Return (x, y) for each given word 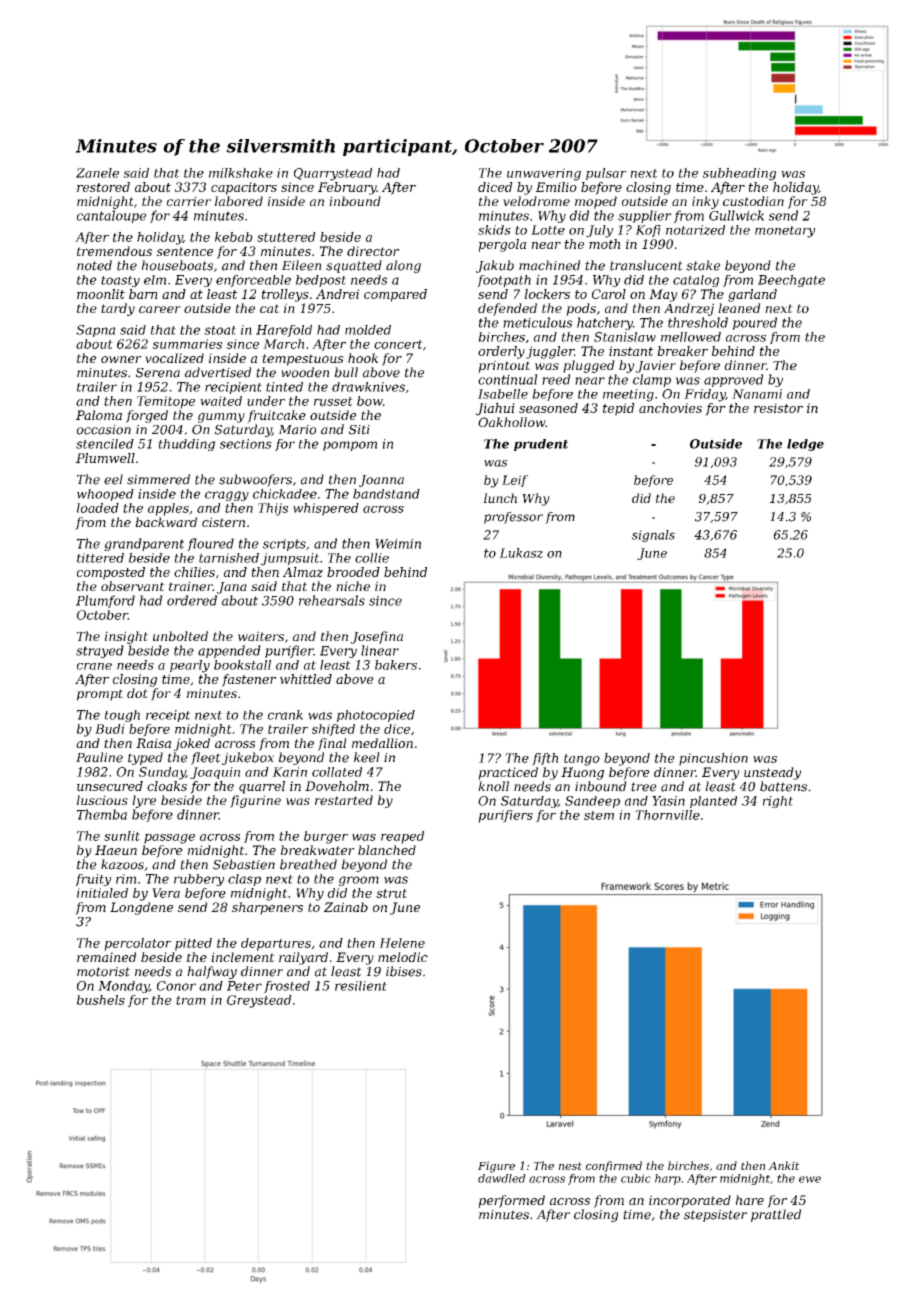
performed (511, 1201)
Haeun (116, 850)
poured (755, 323)
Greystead (259, 1001)
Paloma (99, 415)
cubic (636, 1178)
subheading (739, 174)
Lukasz (521, 553)
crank (285, 715)
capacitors (244, 188)
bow (370, 401)
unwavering (544, 174)
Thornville (667, 815)
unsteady (772, 773)
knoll (493, 786)
